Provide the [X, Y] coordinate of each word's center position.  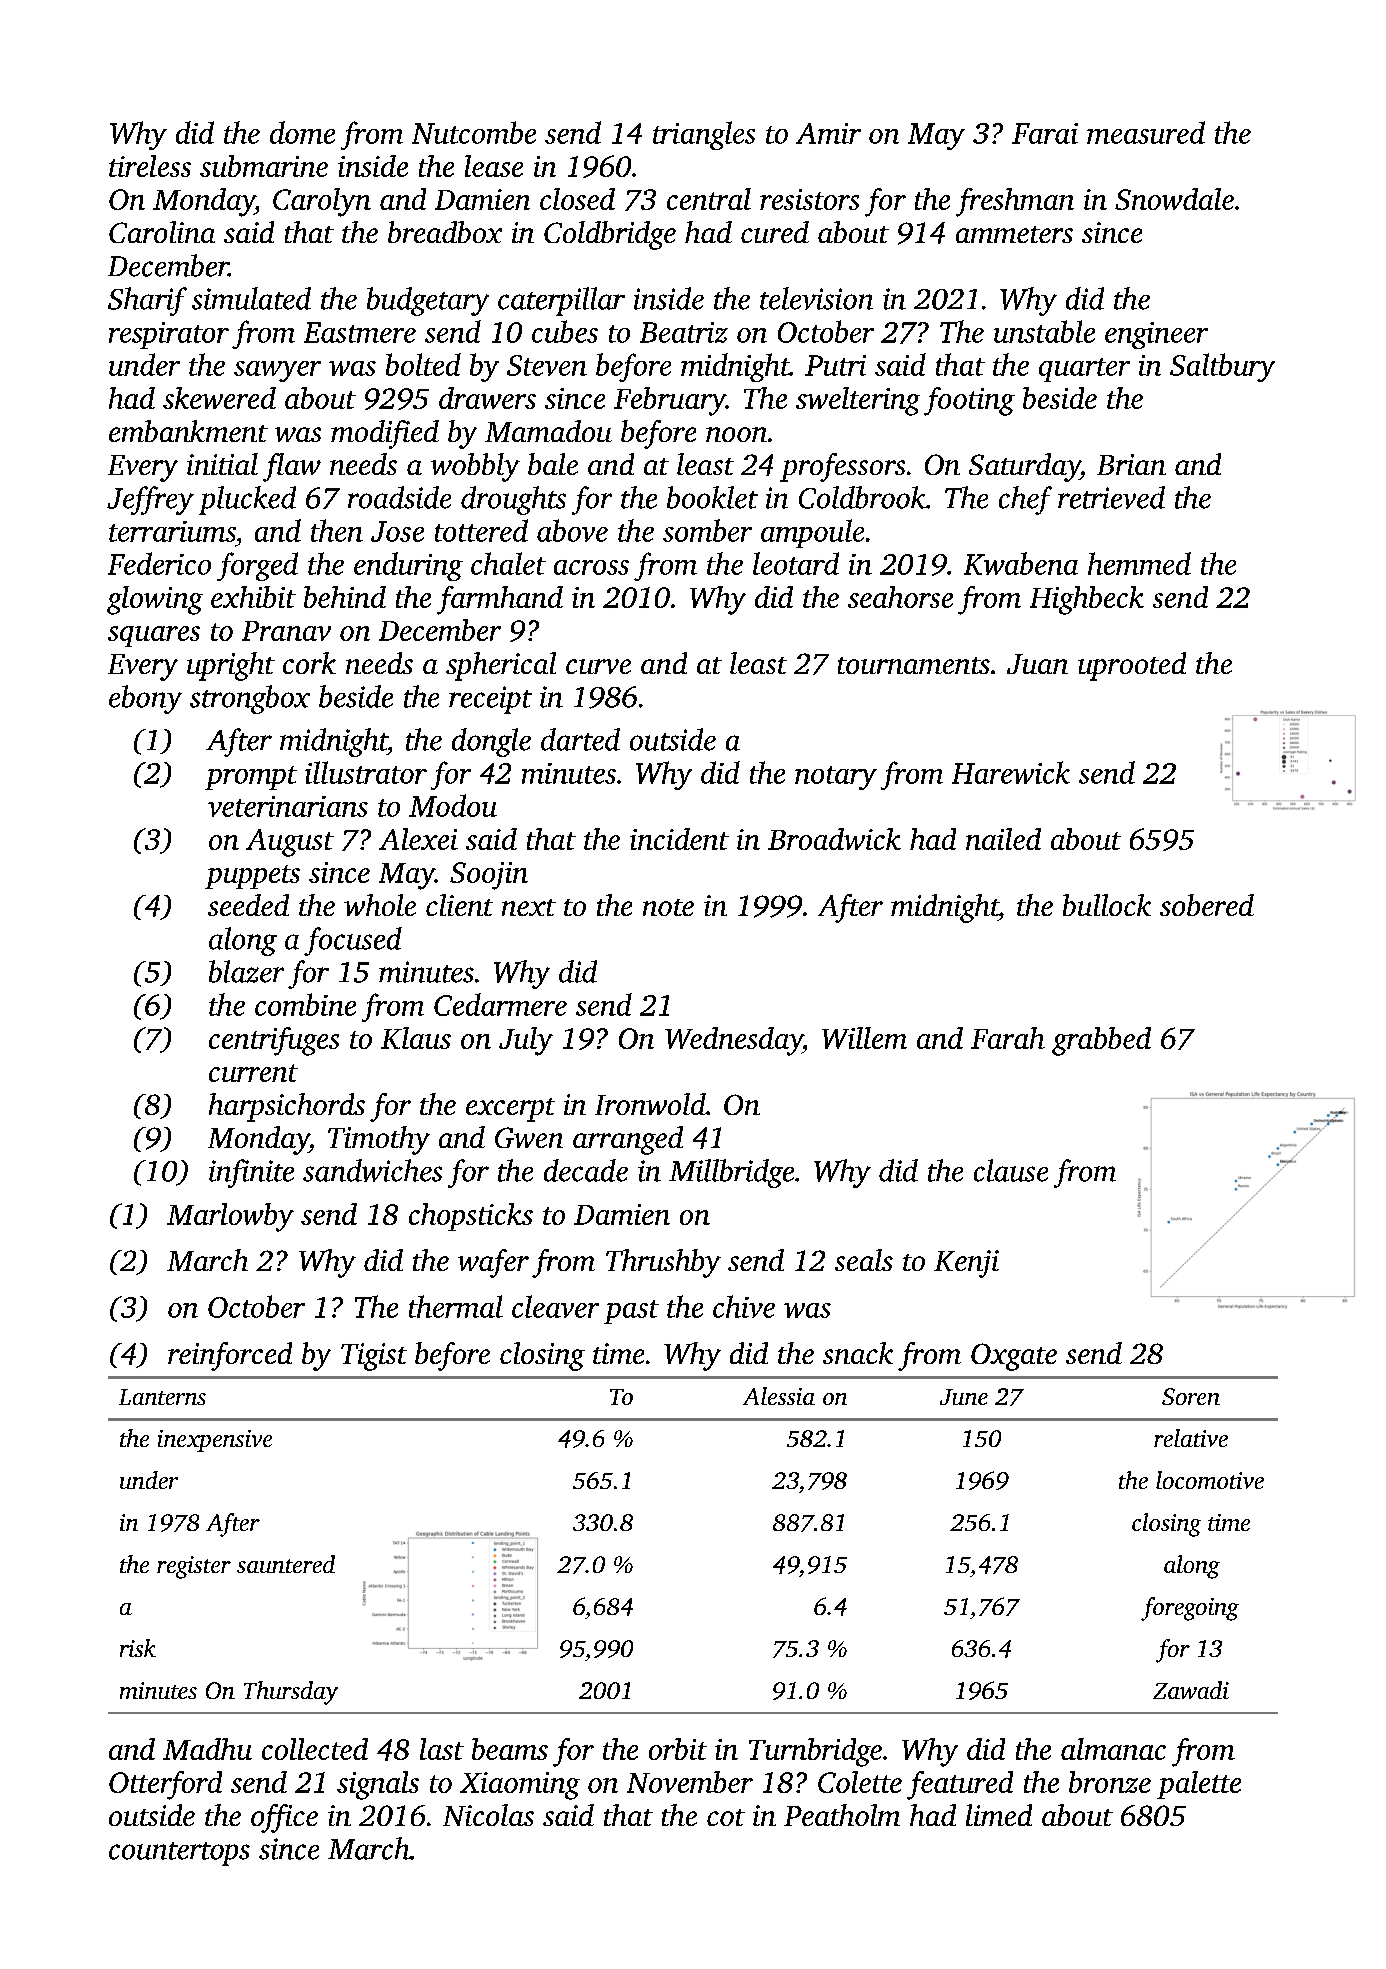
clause [1011, 1170]
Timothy [379, 1140]
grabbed [1101, 1041]
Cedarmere [500, 1004]
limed [999, 1815]
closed [577, 199]
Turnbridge [815, 1752]
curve [598, 666]
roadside [399, 497]
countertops [179, 1854]
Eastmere [360, 332]
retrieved [1111, 497]
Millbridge [731, 1173]
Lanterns [162, 1397]
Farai [1045, 133]
